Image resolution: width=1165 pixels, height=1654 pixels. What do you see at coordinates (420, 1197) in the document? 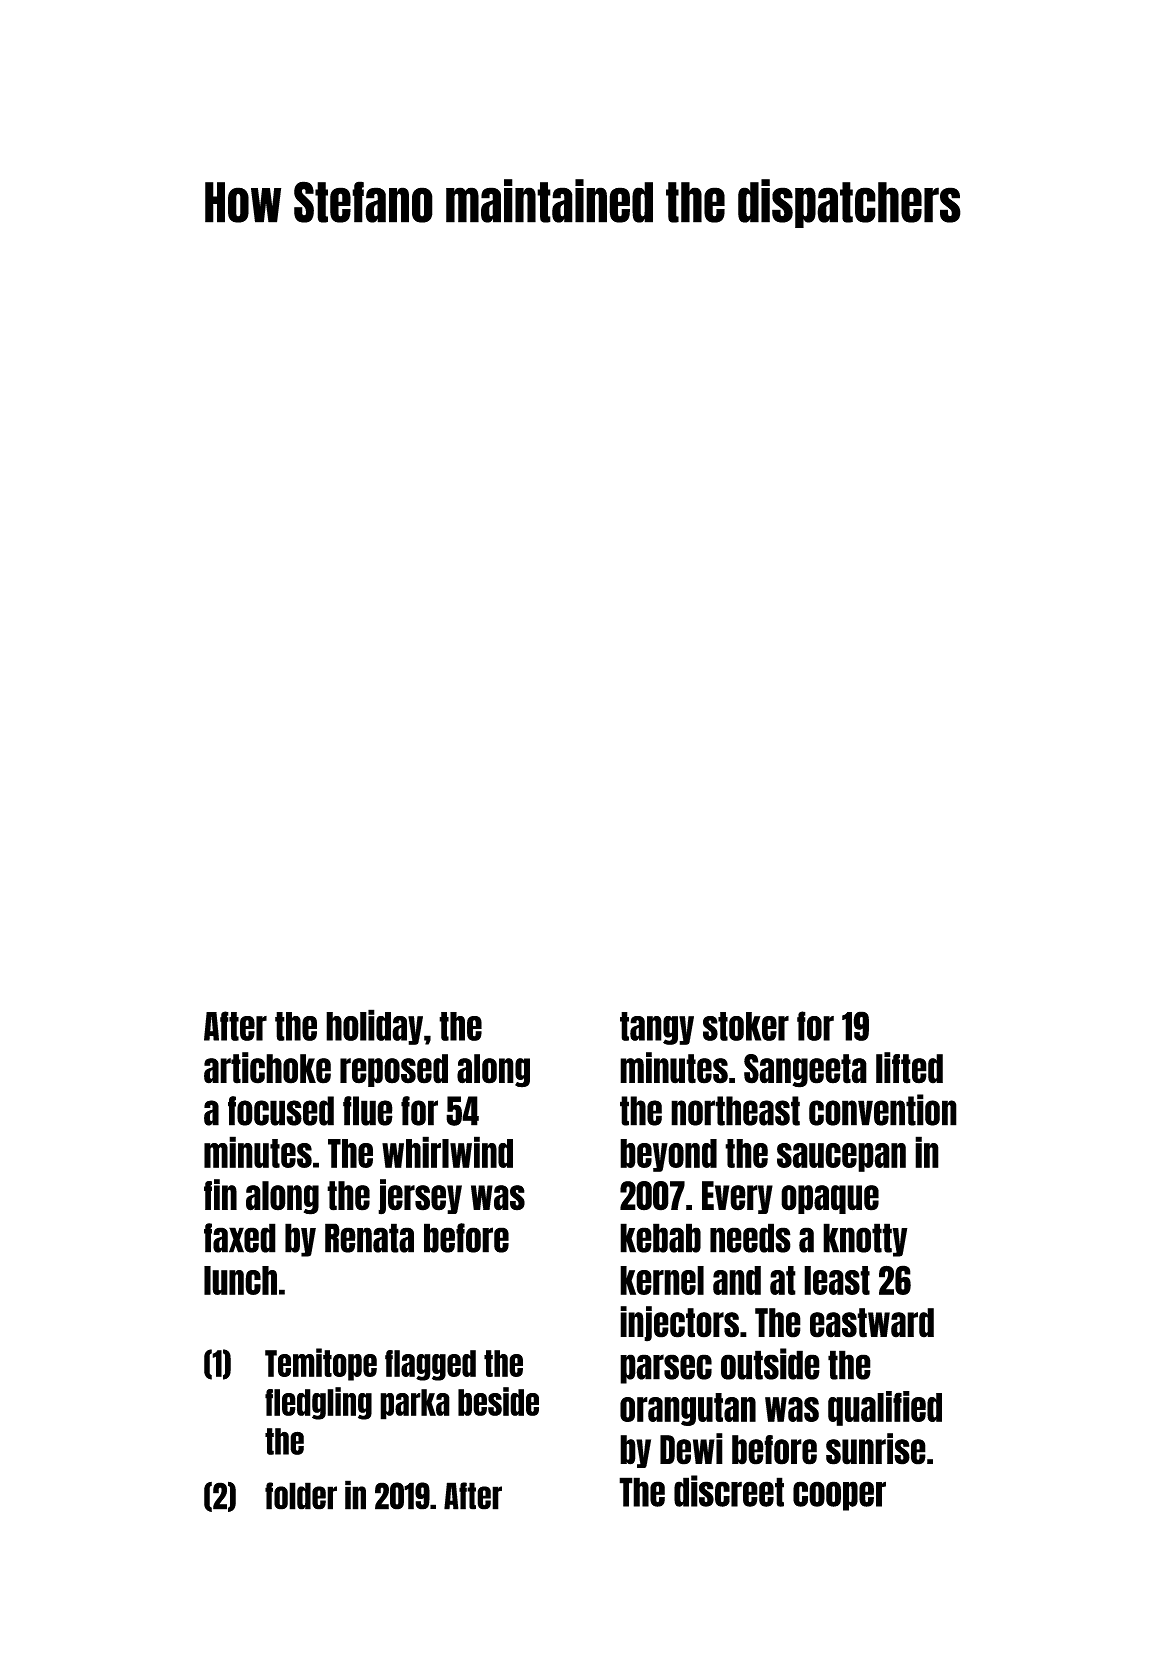
I see `jersey` at bounding box center [420, 1197].
